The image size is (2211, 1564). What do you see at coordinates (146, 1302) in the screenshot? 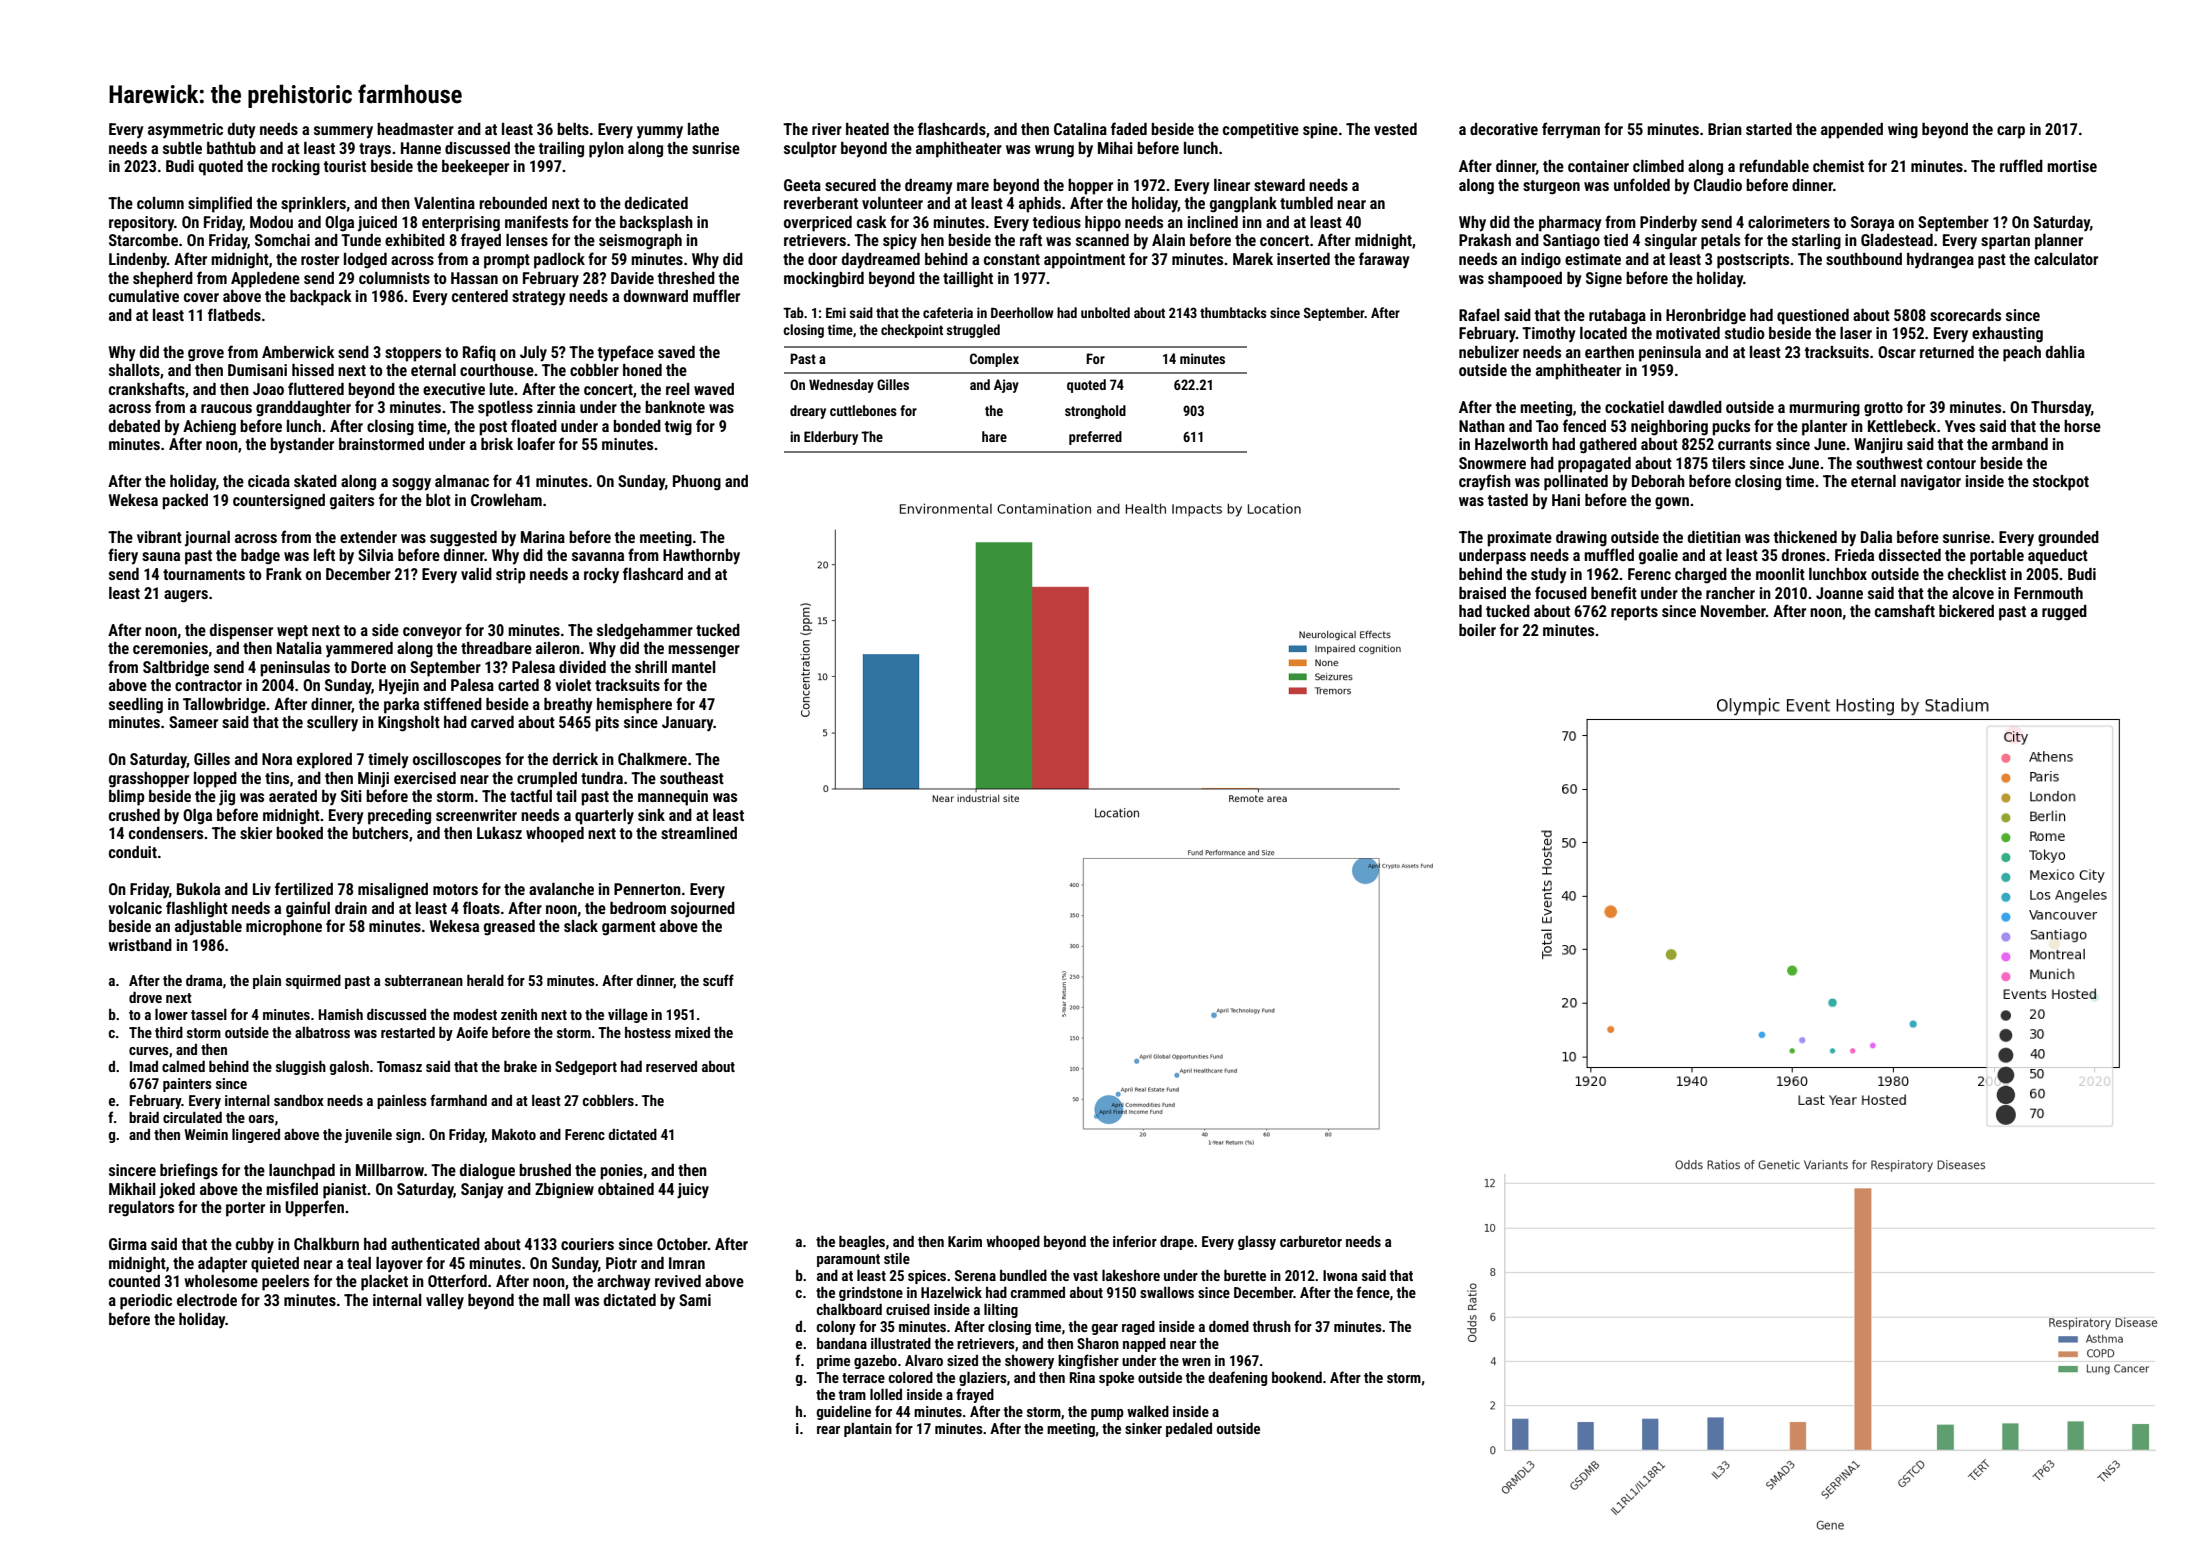
I see `periodic` at bounding box center [146, 1302].
